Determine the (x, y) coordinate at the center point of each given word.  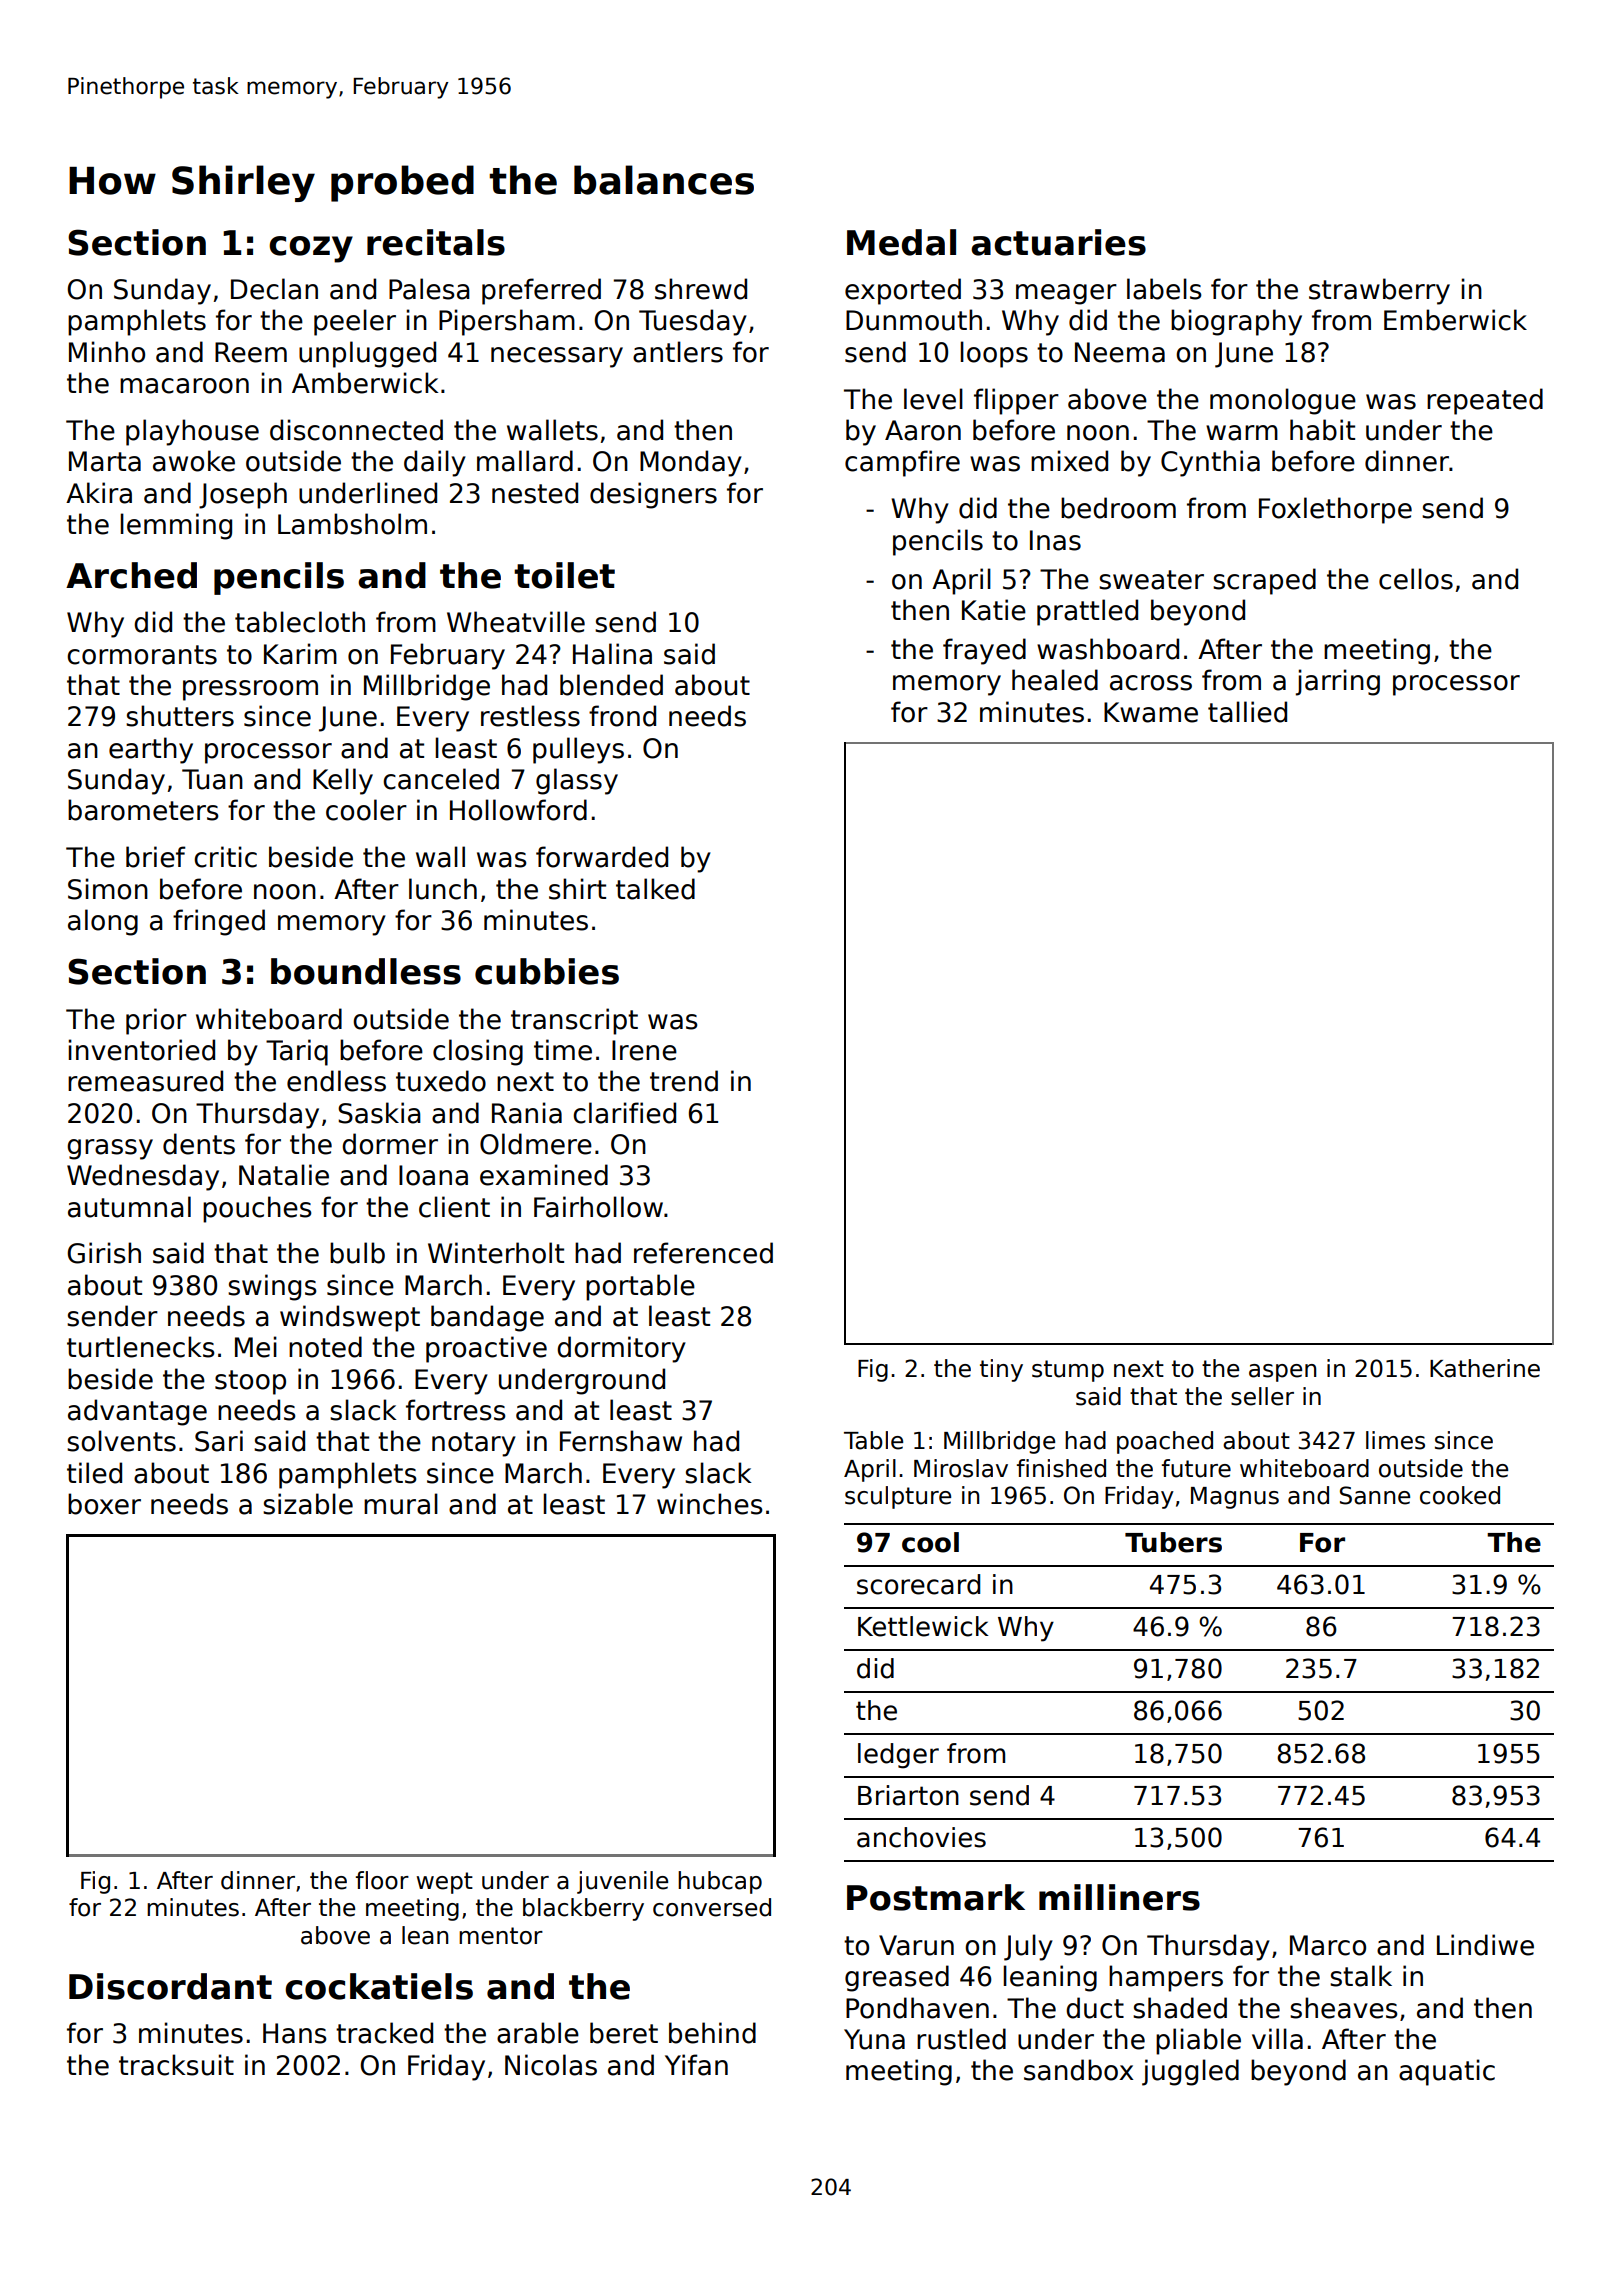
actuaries (1058, 242)
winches (710, 1504)
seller (1262, 1396)
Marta (105, 461)
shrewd (701, 289)
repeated (1485, 401)
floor (382, 1880)
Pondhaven (917, 2008)
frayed (984, 651)
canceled (441, 779)
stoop (250, 1382)
